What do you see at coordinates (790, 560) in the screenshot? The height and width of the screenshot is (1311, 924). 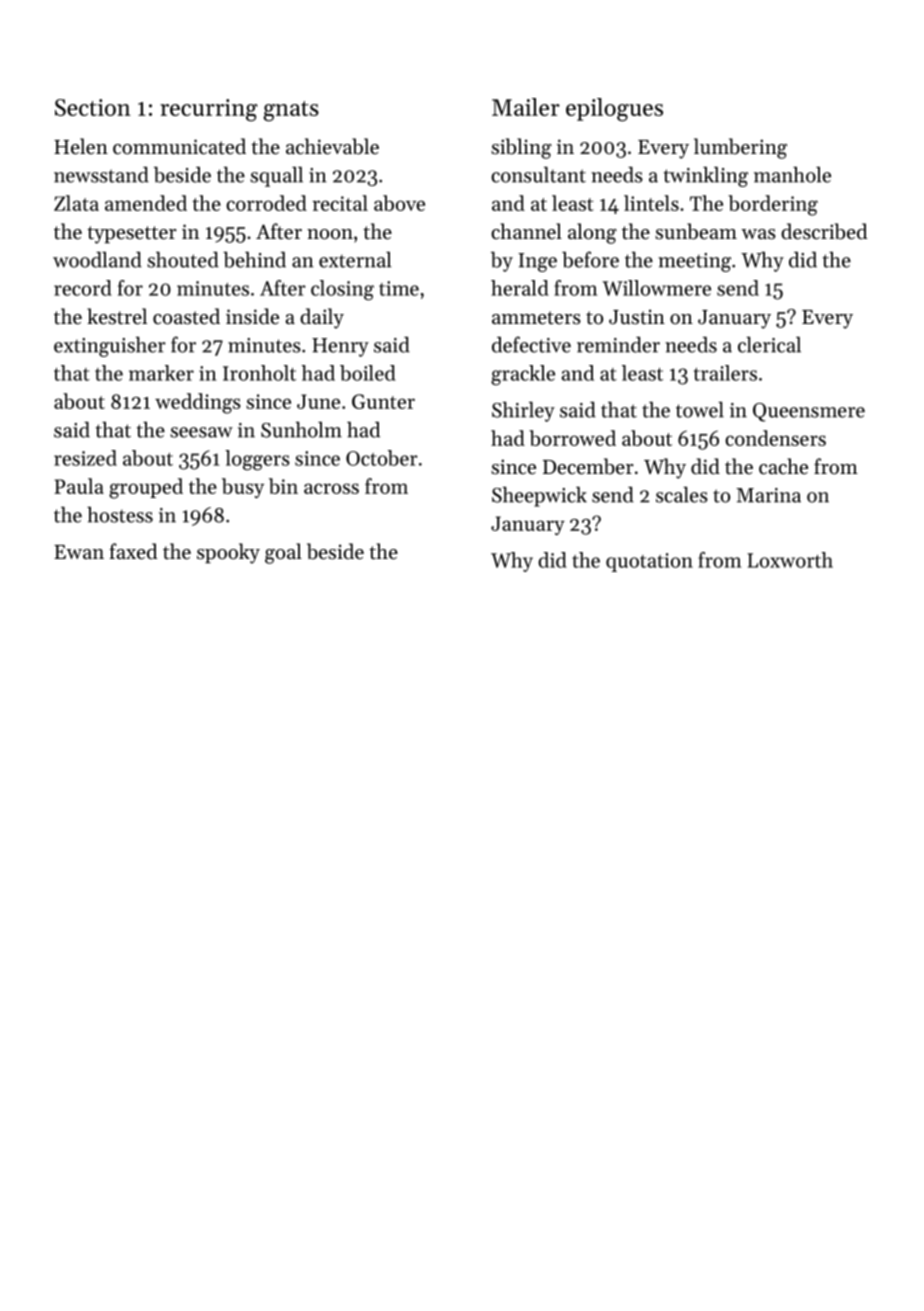 I see `Loxworth` at bounding box center [790, 560].
